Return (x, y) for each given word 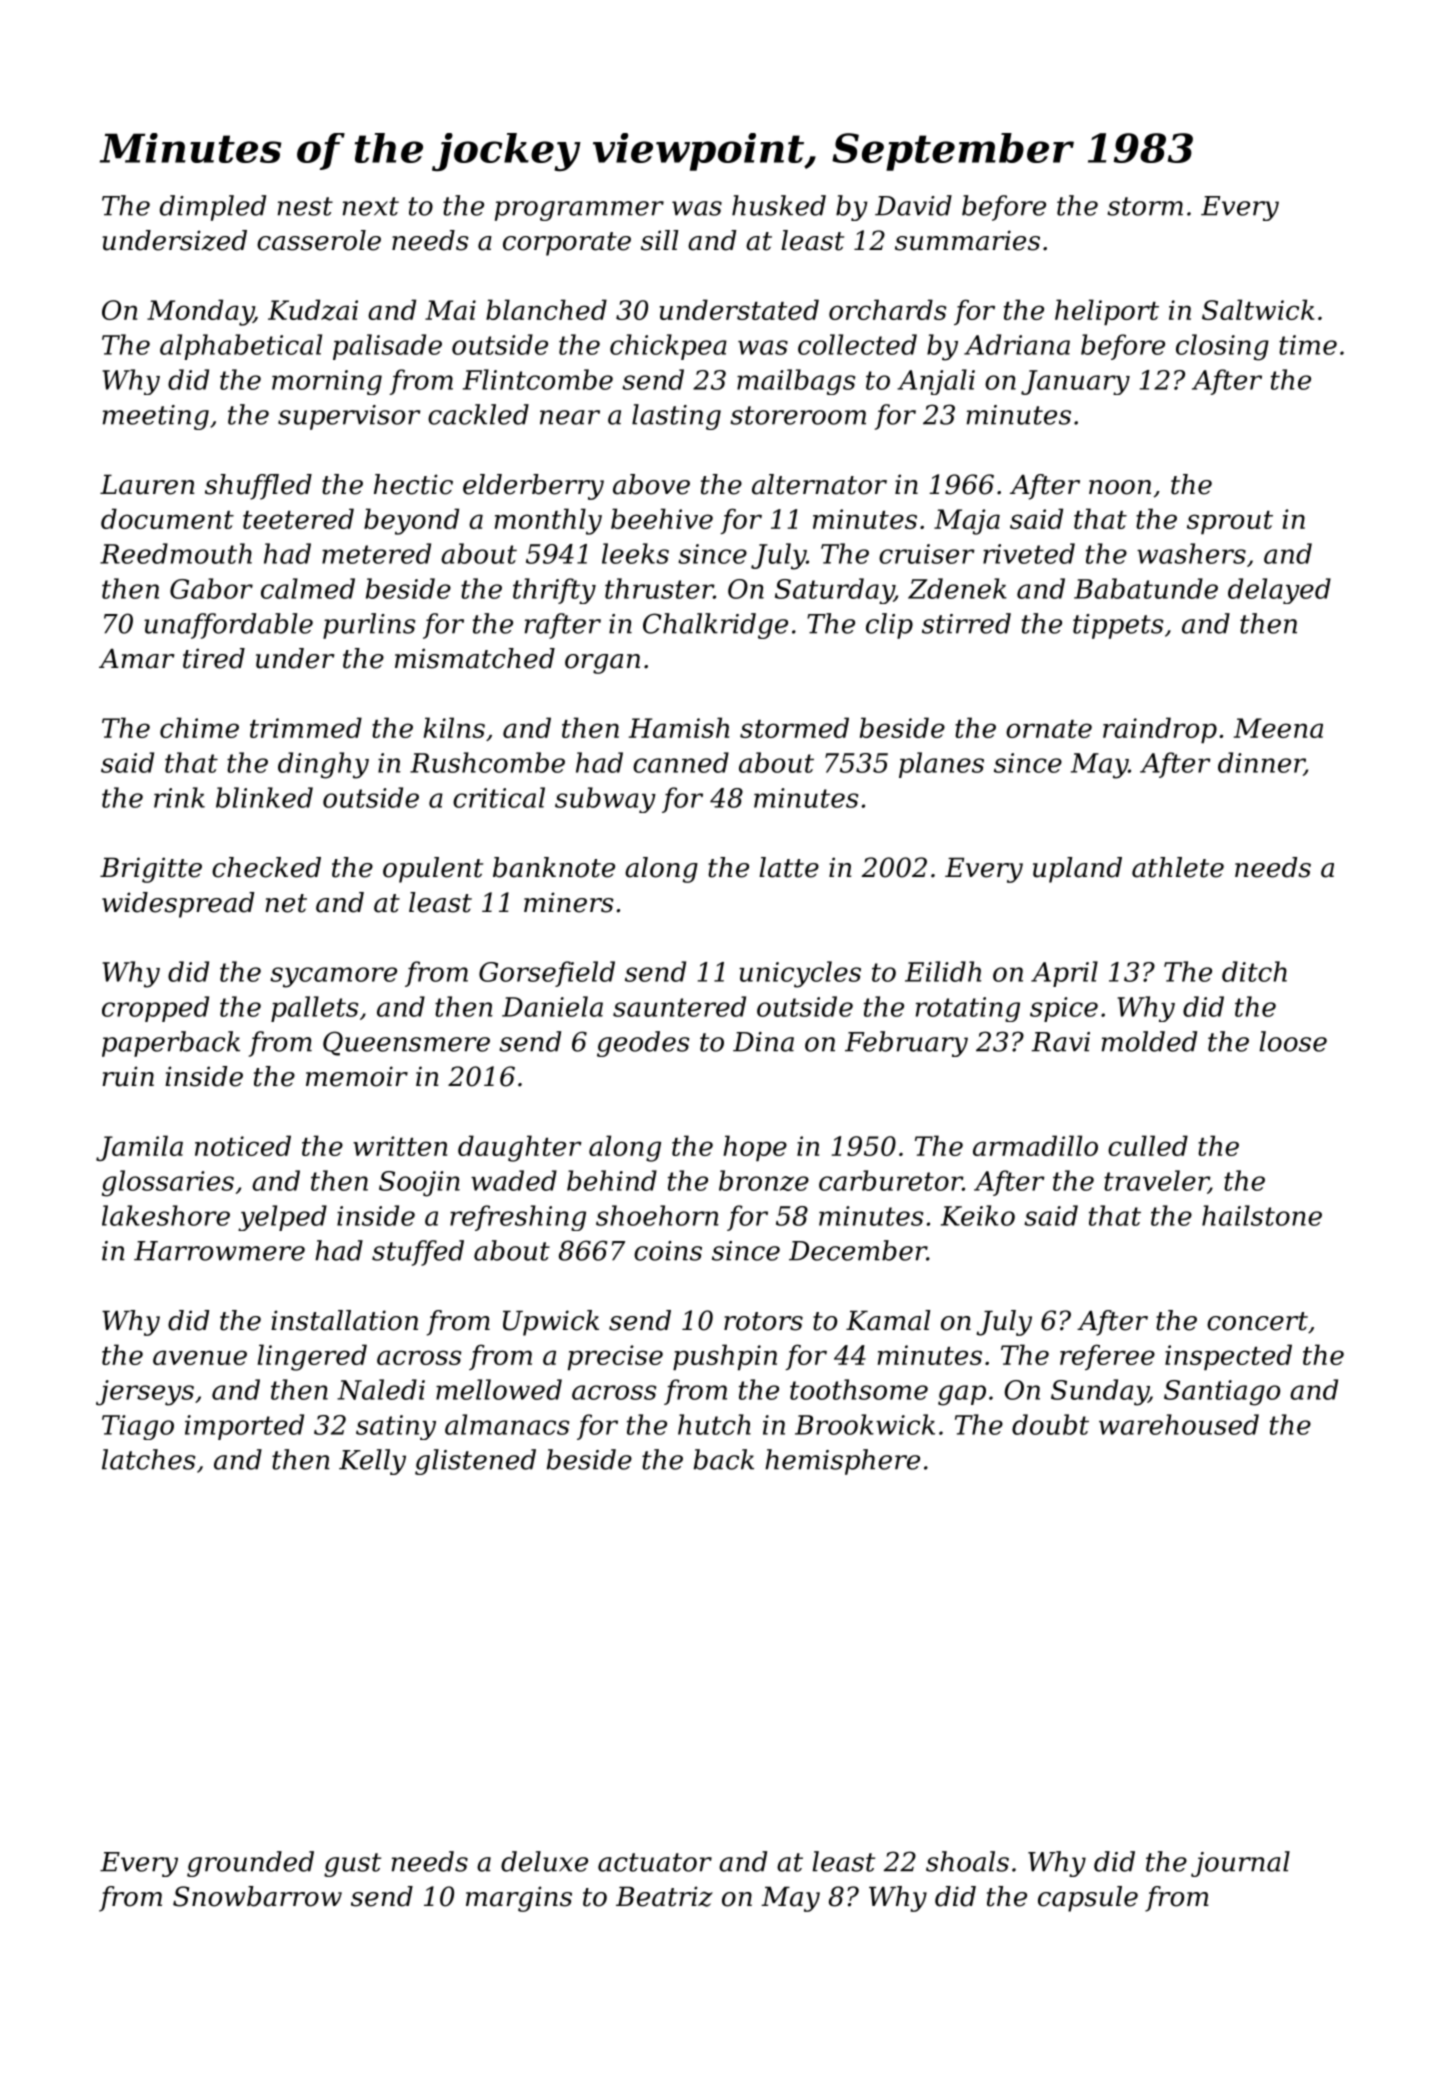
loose (1293, 1041)
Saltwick (1258, 309)
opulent (433, 870)
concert (1257, 1321)
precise (615, 1357)
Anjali (936, 382)
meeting (156, 417)
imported (244, 1427)
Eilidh (943, 971)
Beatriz (664, 1896)
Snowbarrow (257, 1896)
